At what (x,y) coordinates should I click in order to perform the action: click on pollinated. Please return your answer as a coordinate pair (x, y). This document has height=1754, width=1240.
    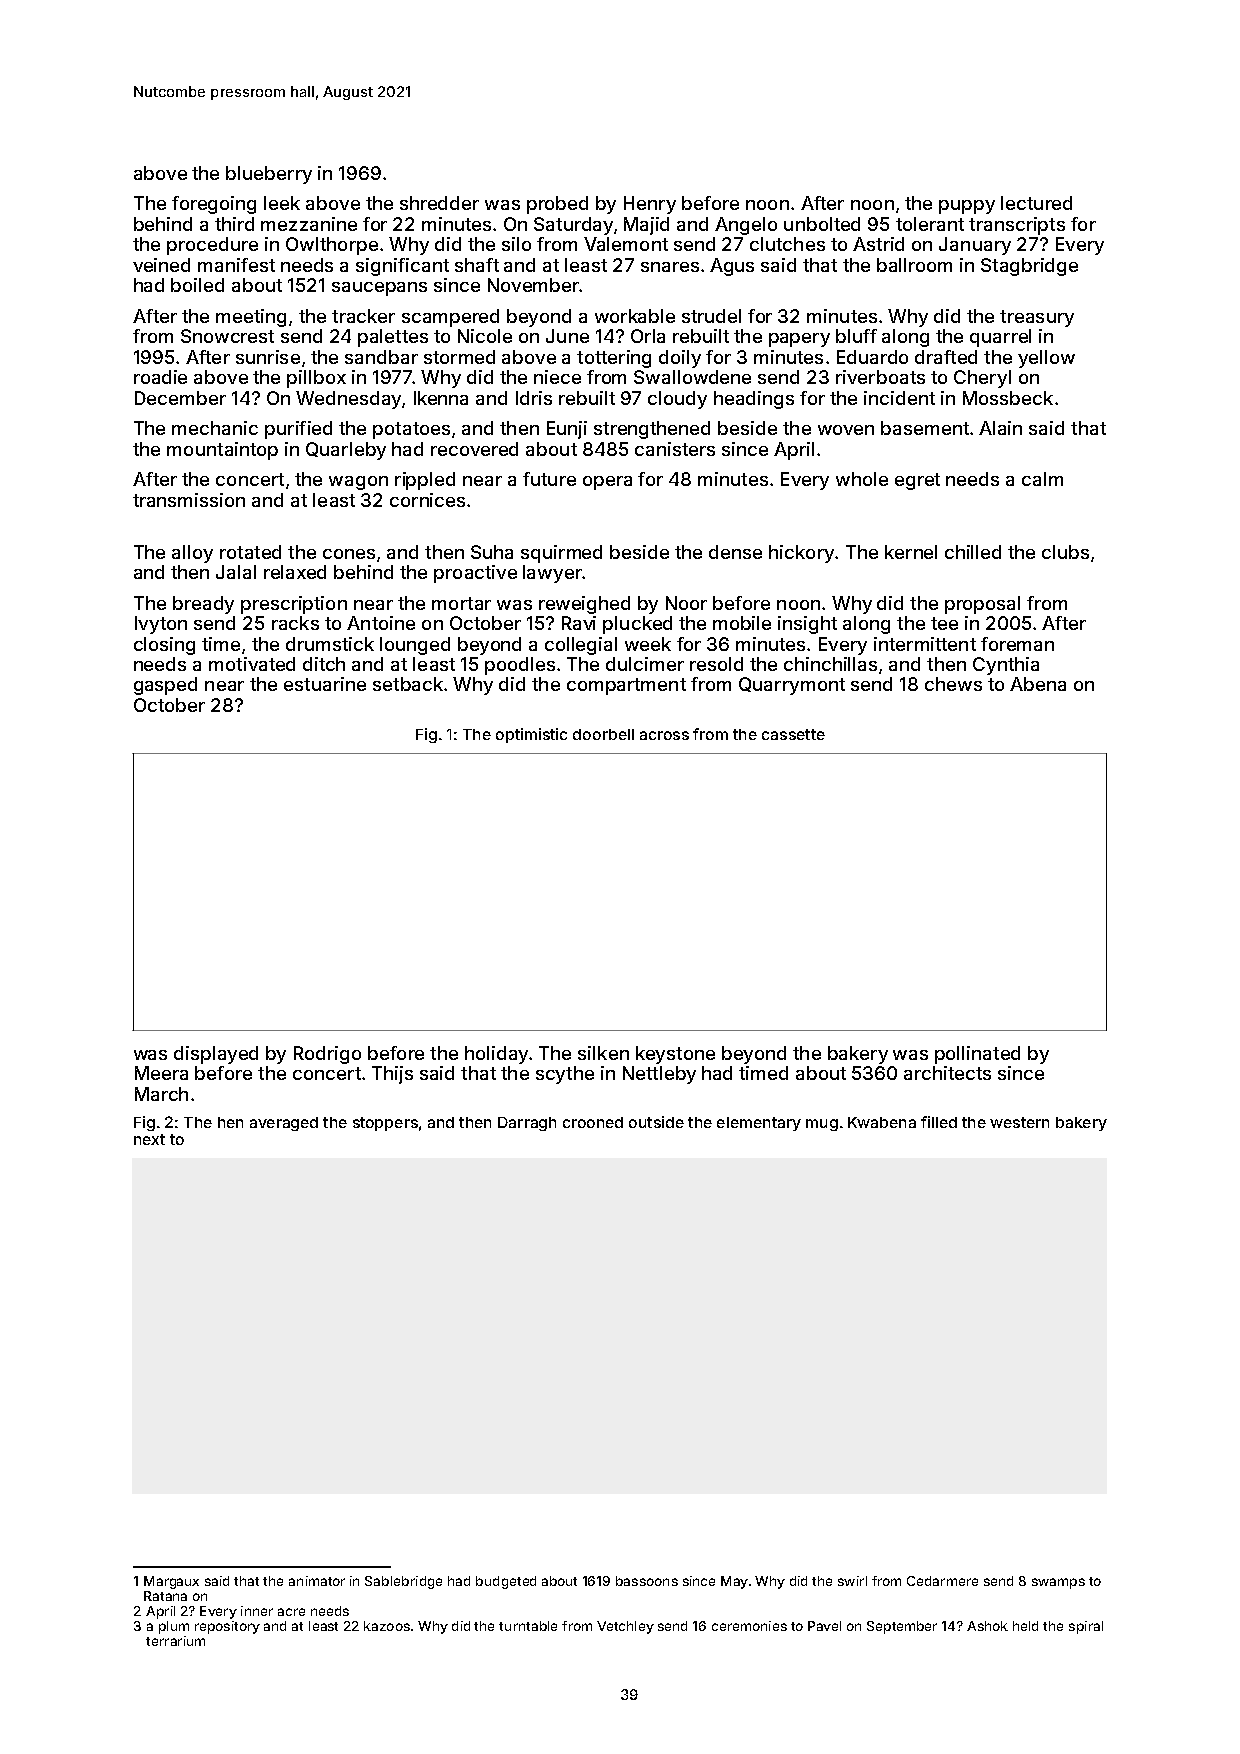
    Looking at the image, I should click on (977, 1055).
